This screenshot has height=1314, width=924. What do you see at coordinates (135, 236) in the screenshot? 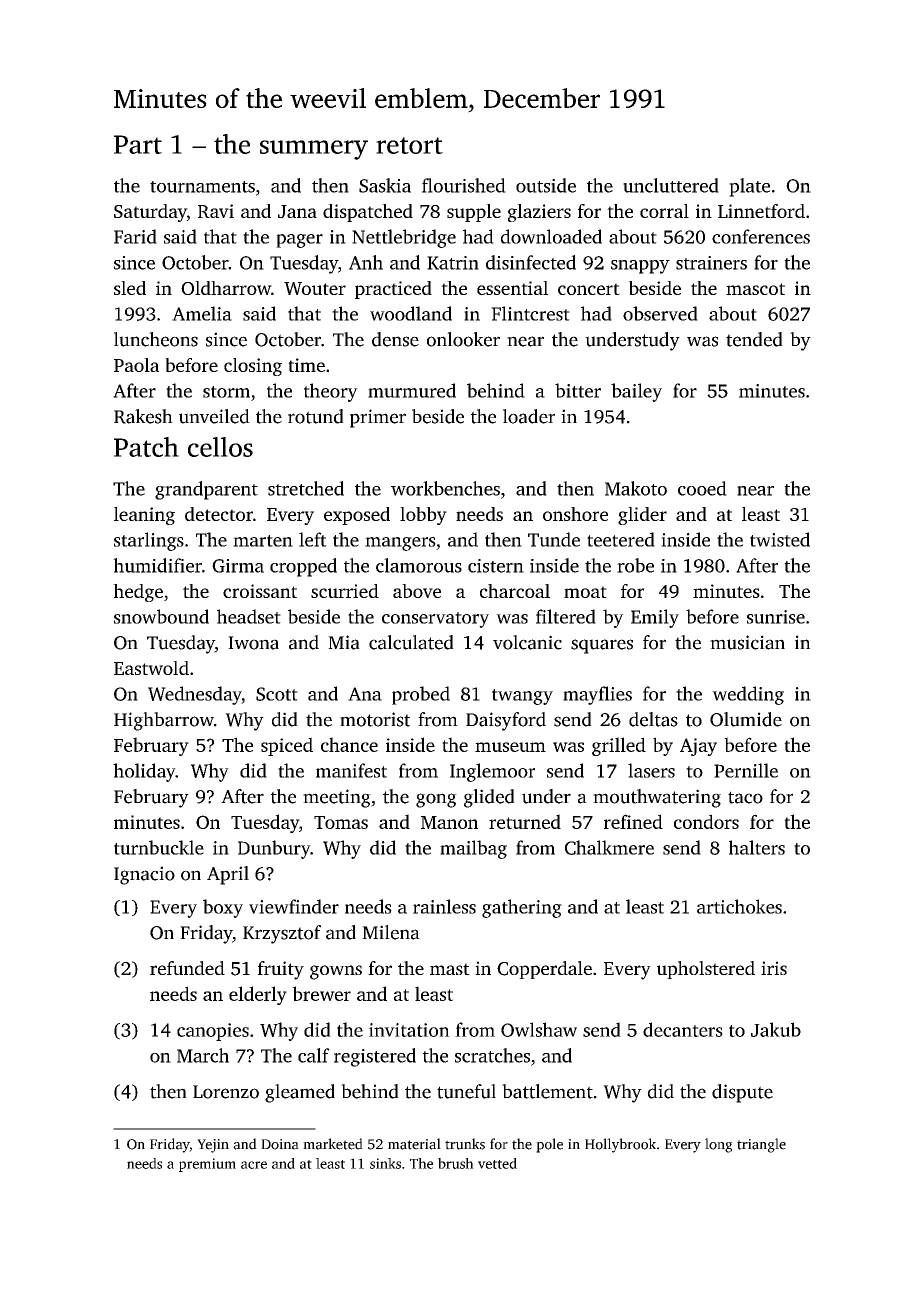
I see `Farid` at bounding box center [135, 236].
